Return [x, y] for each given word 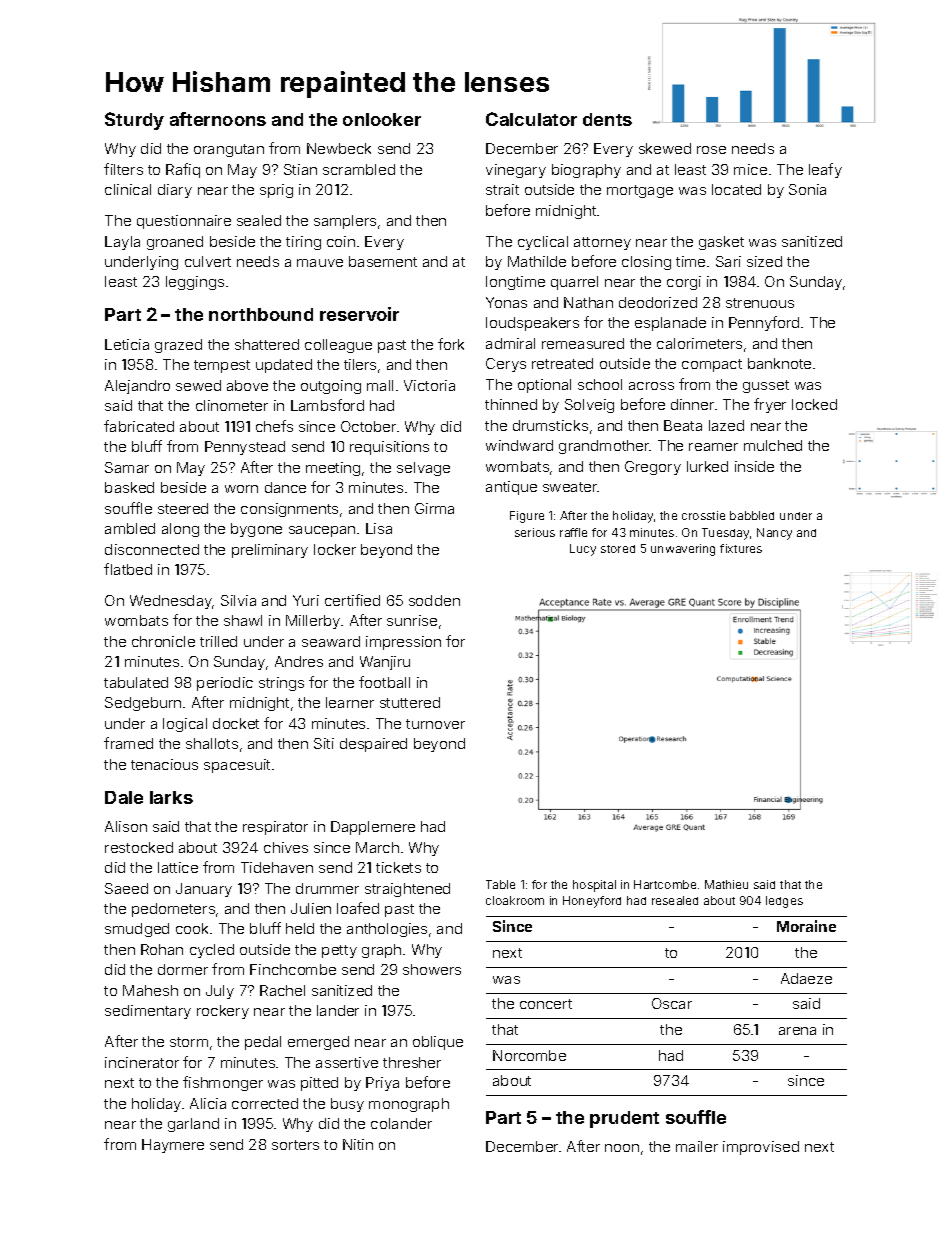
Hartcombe [665, 884]
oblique [438, 1043]
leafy [825, 170]
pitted [319, 1084]
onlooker [382, 119]
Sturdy [134, 121]
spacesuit [237, 766]
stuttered [410, 702]
